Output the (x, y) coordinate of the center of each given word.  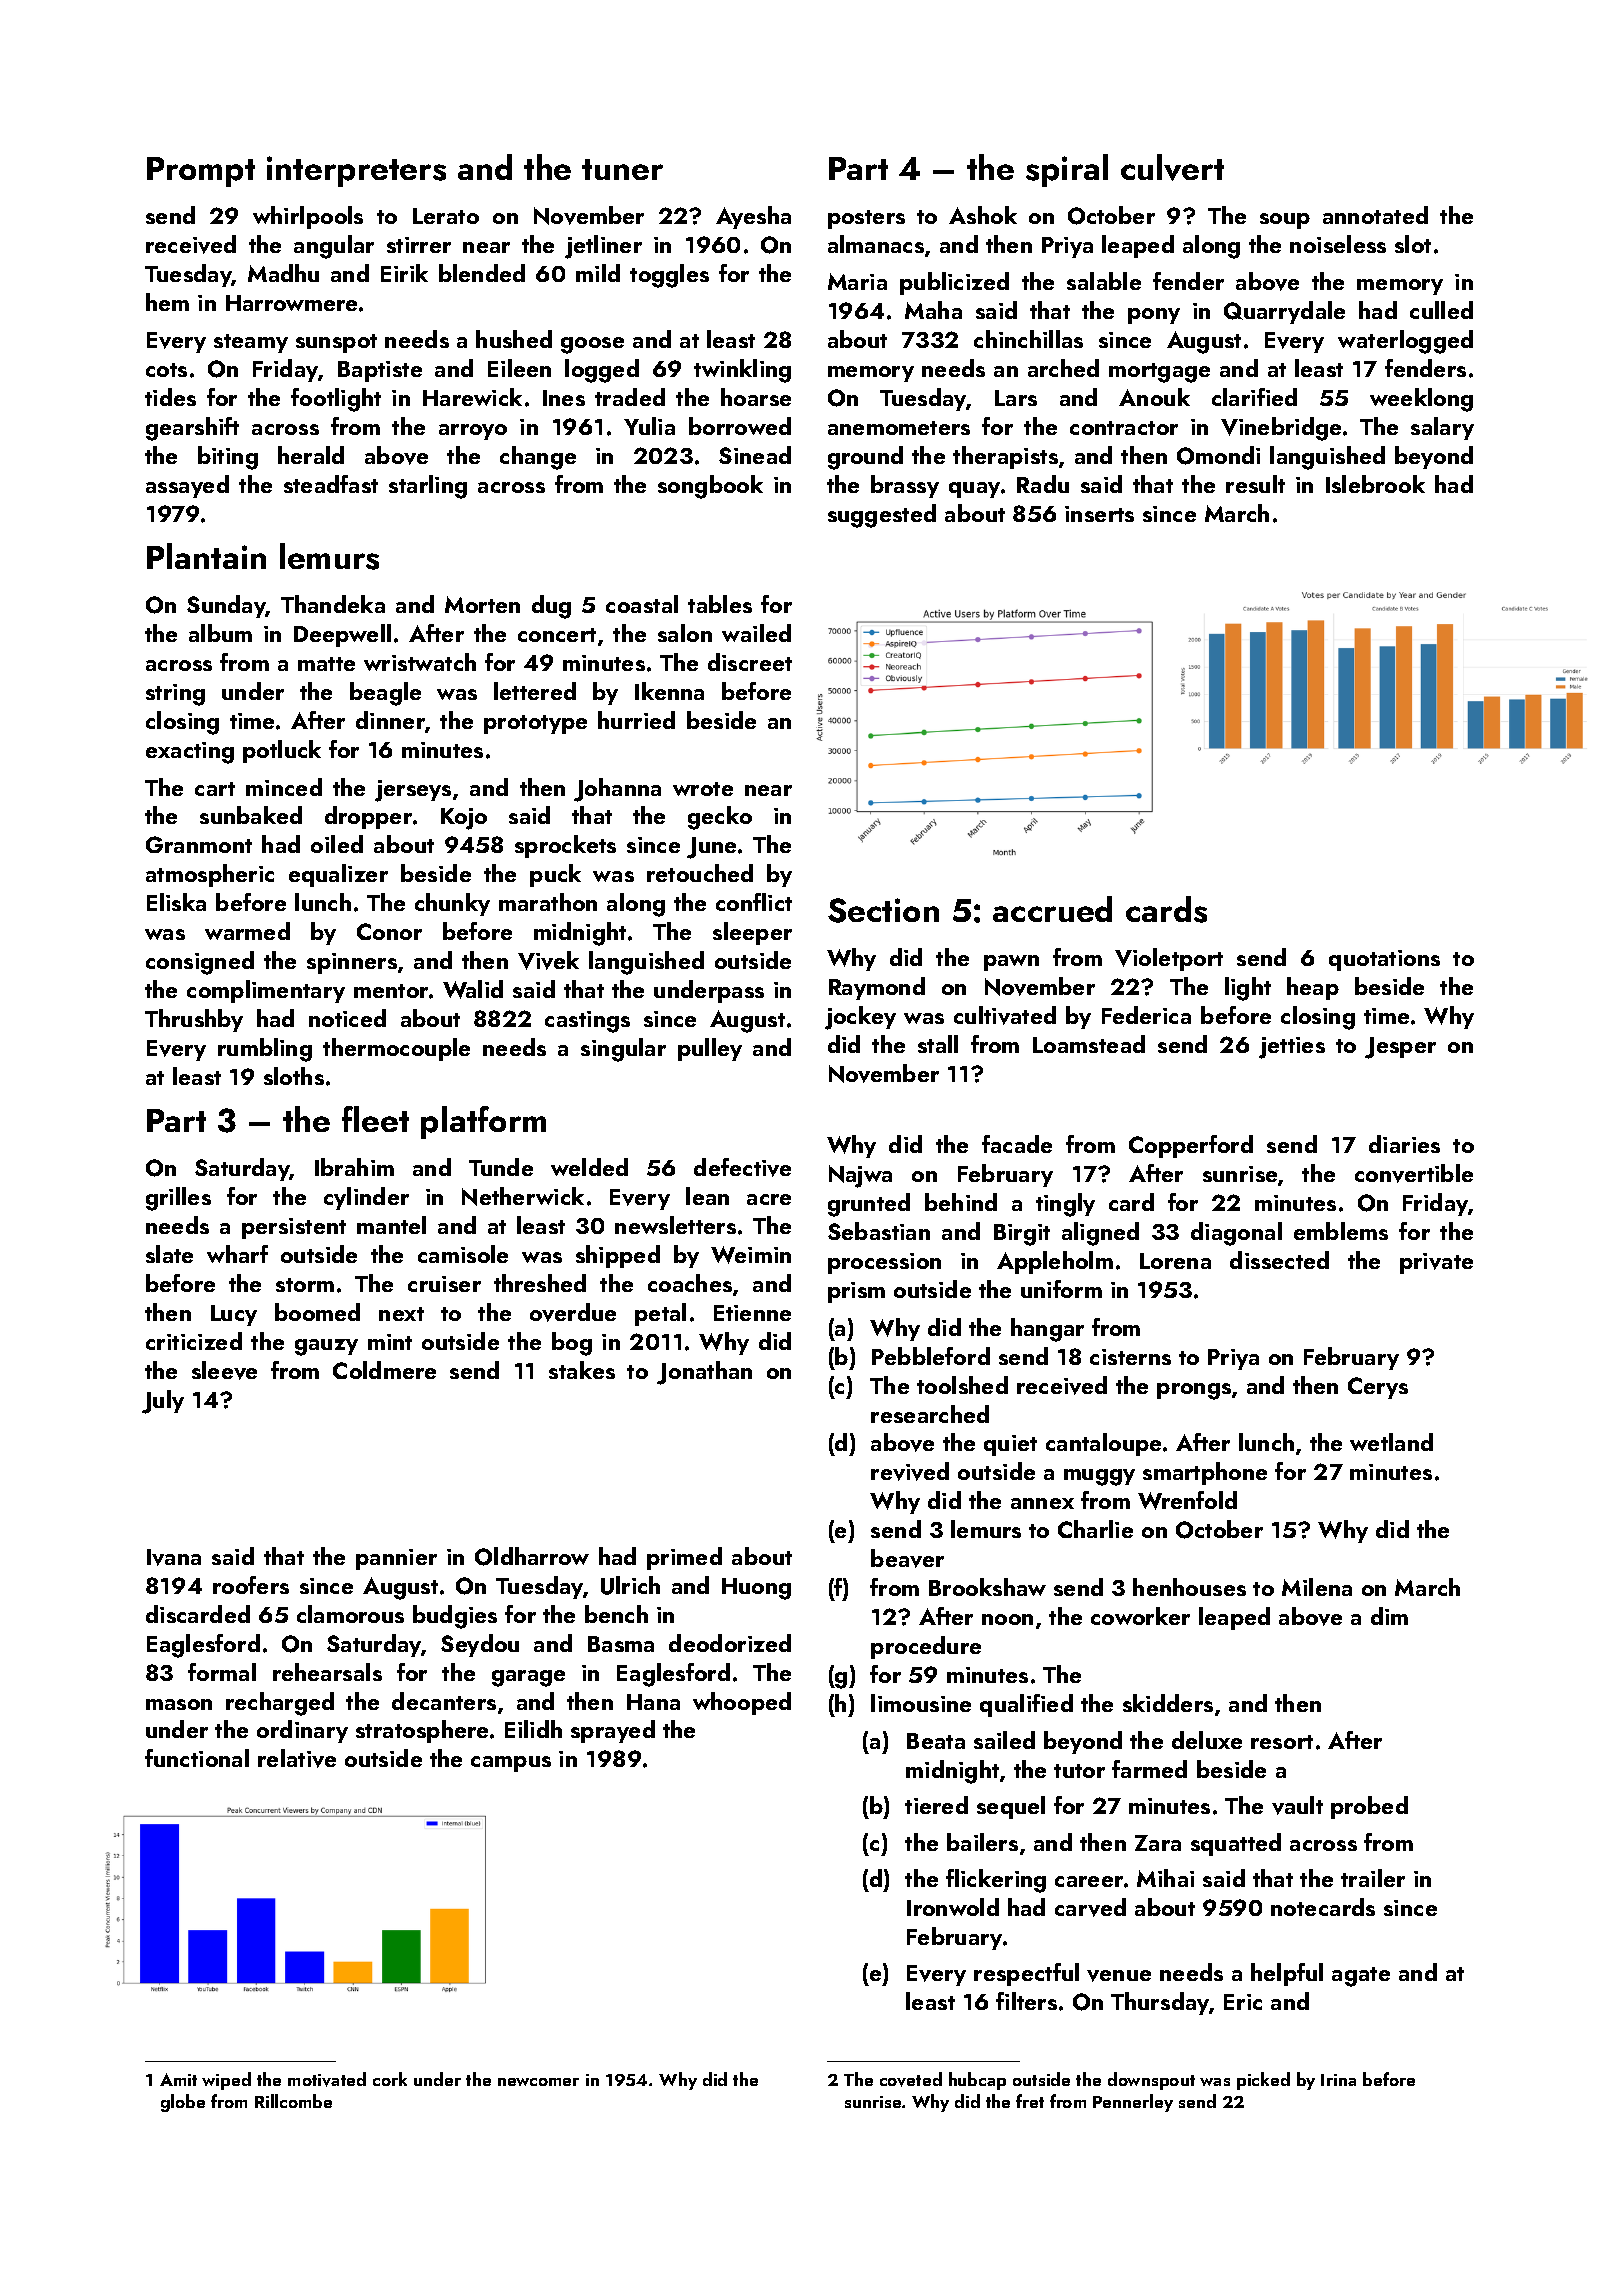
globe (183, 2103)
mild (598, 273)
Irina (1338, 2080)
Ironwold (953, 1907)
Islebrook (1375, 484)
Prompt (201, 172)
